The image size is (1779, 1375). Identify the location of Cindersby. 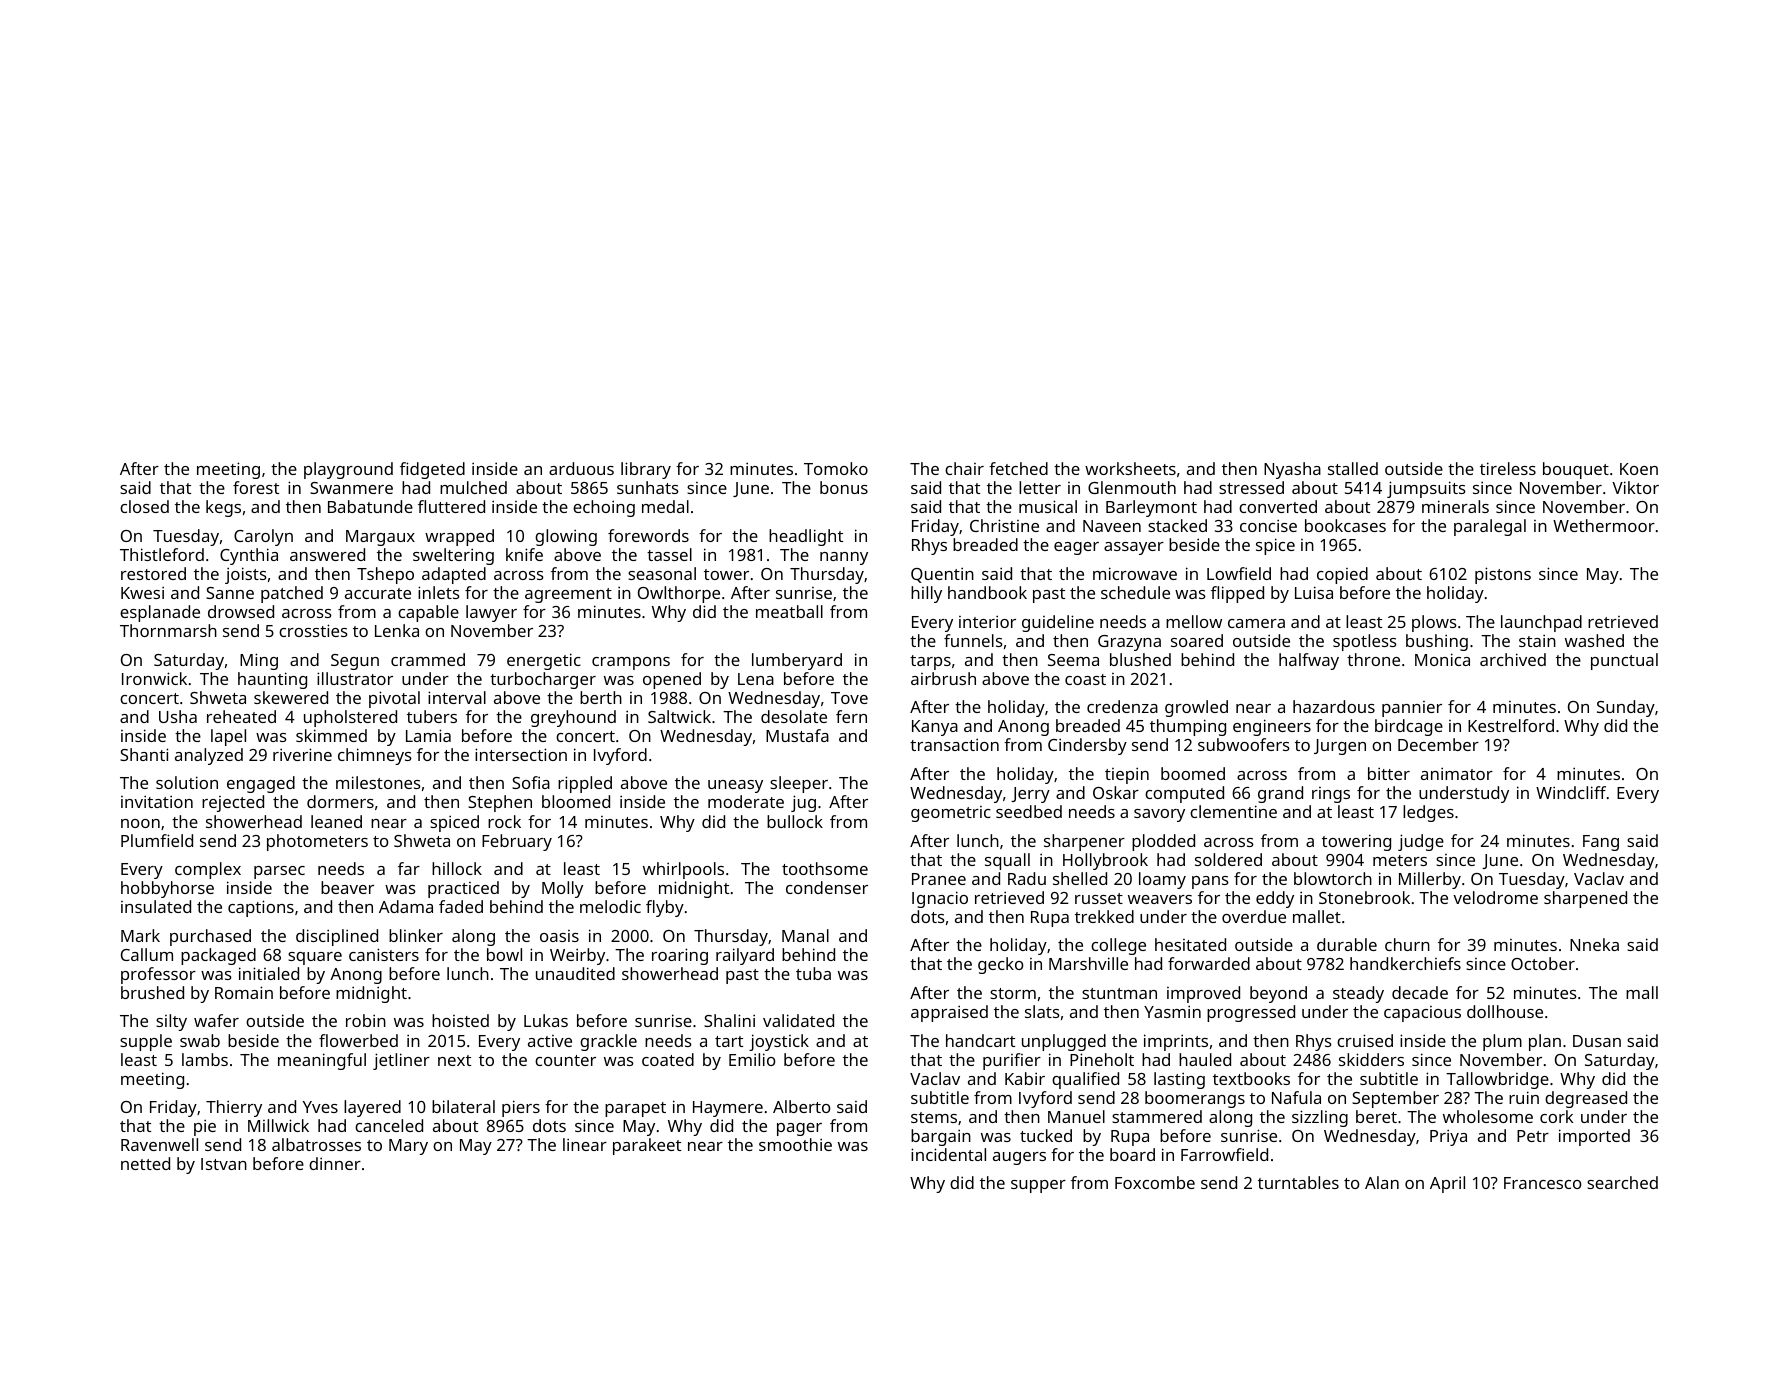
(1087, 746).
